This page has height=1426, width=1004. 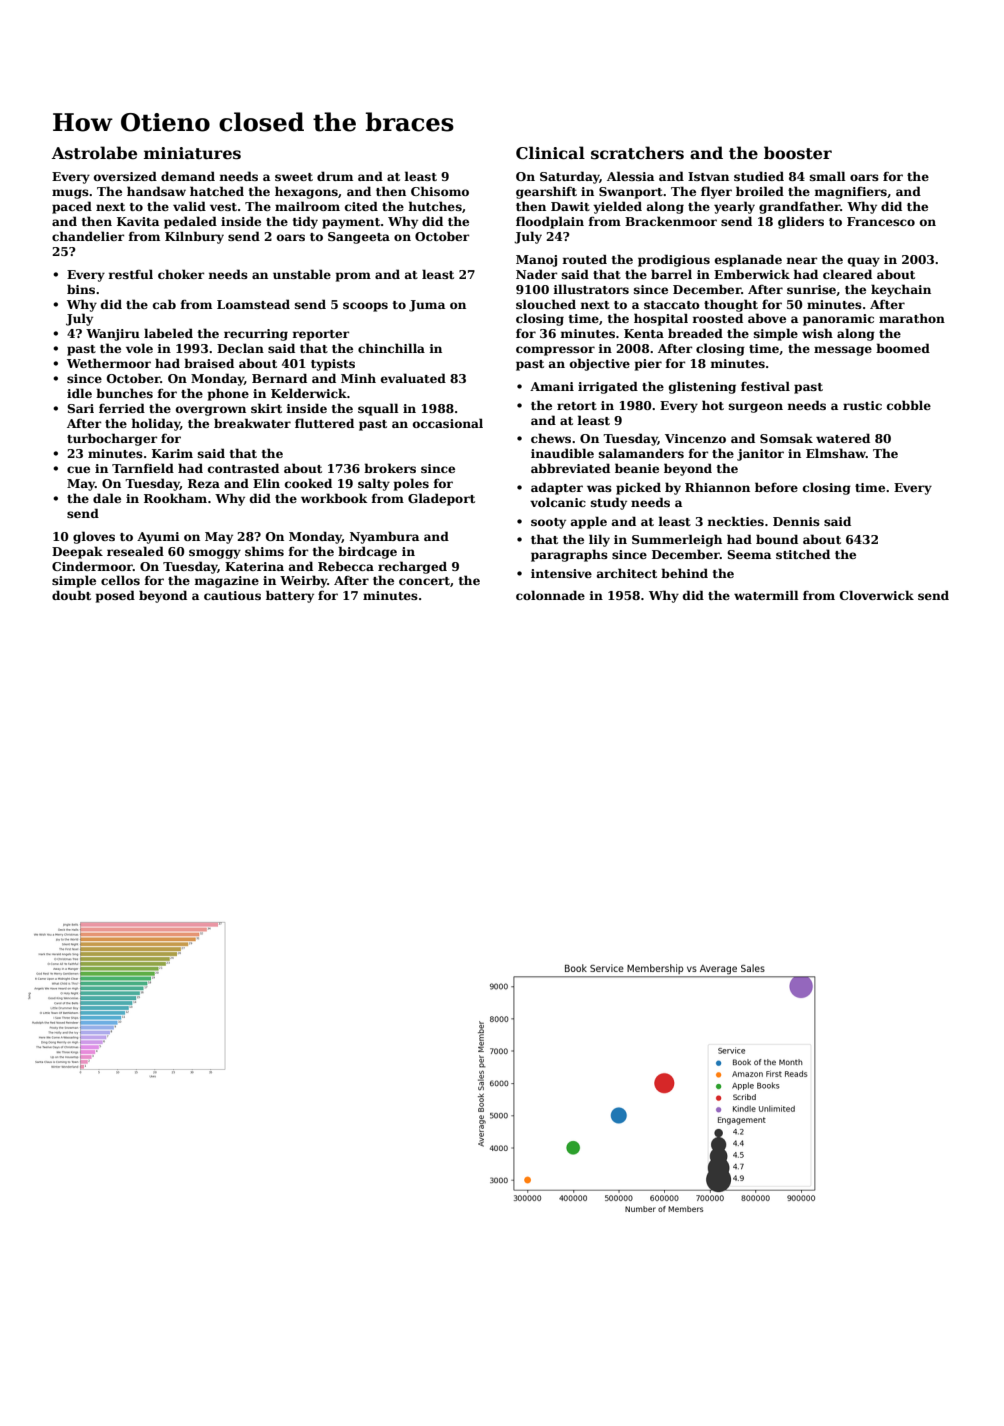 I want to click on Clinical, so click(x=550, y=153).
